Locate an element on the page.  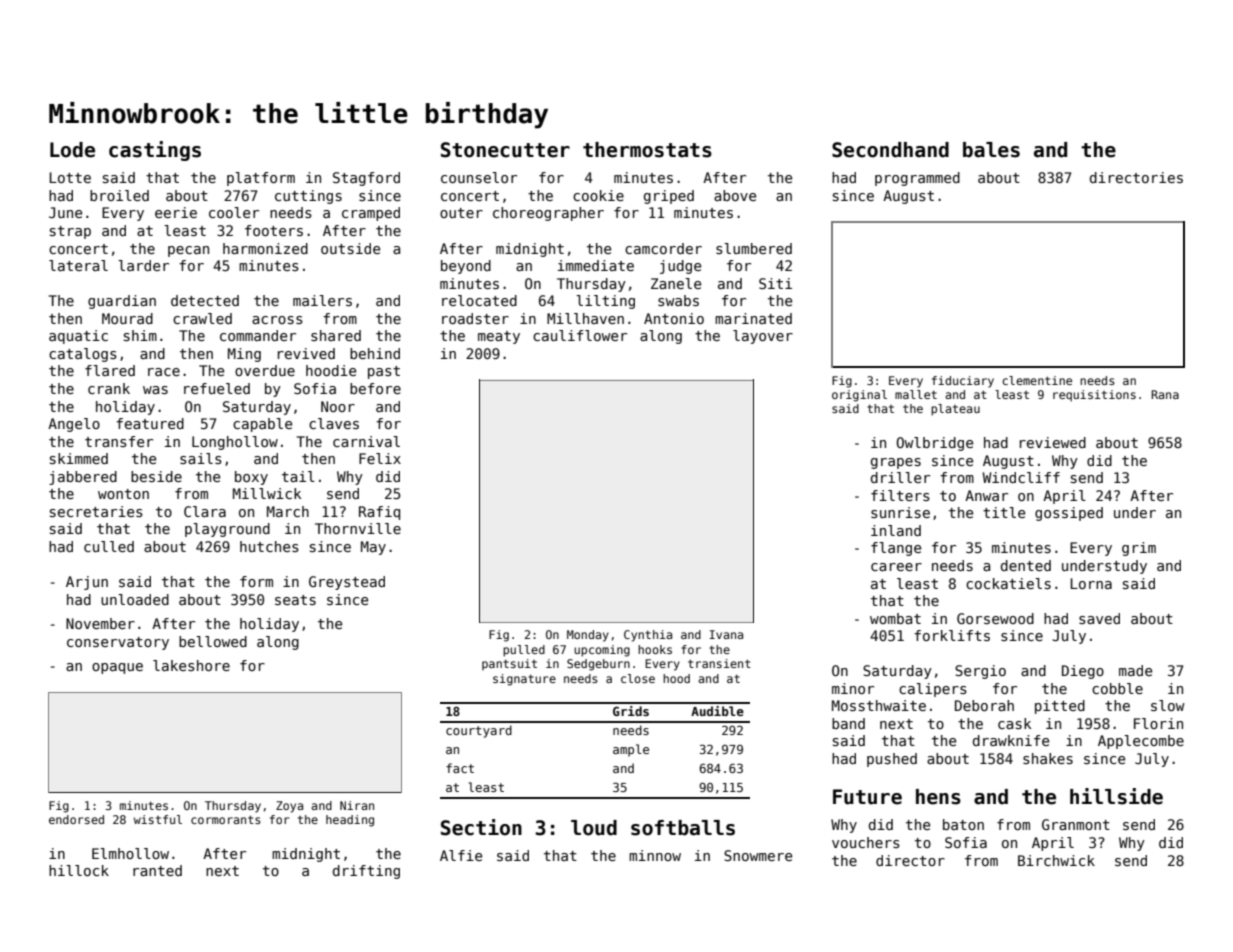
griped is located at coordinates (669, 197).
